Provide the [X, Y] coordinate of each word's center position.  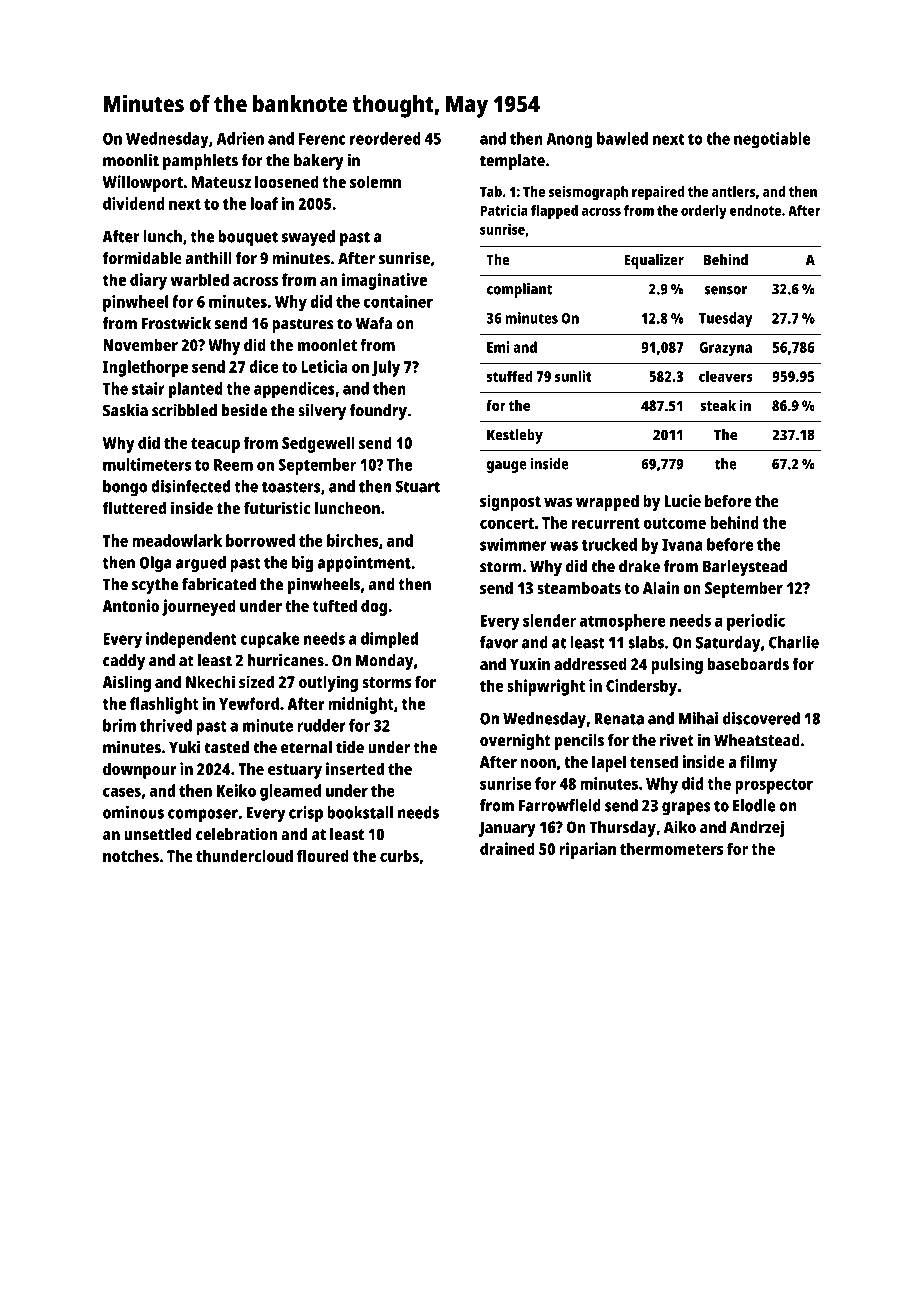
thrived [166, 725]
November [140, 344]
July [386, 368]
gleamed [290, 792]
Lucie [682, 500]
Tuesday [726, 319]
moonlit [131, 160]
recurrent [606, 523]
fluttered [134, 508]
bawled [622, 138]
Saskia [125, 410]
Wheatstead [757, 740]
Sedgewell [318, 444]
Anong [569, 141]
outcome [675, 523]
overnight [515, 741]
